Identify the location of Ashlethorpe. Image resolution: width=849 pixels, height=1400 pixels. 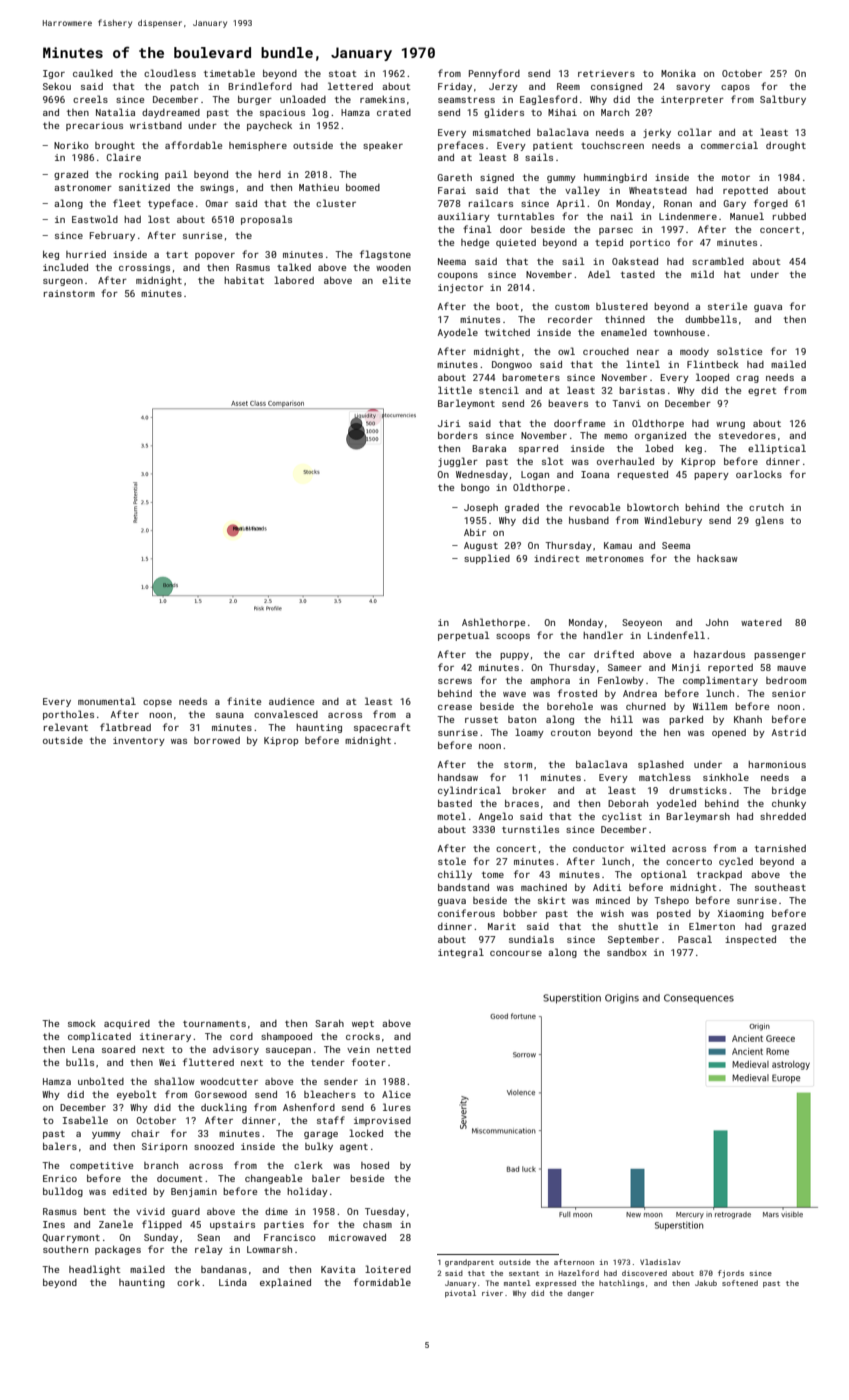
(493, 623).
